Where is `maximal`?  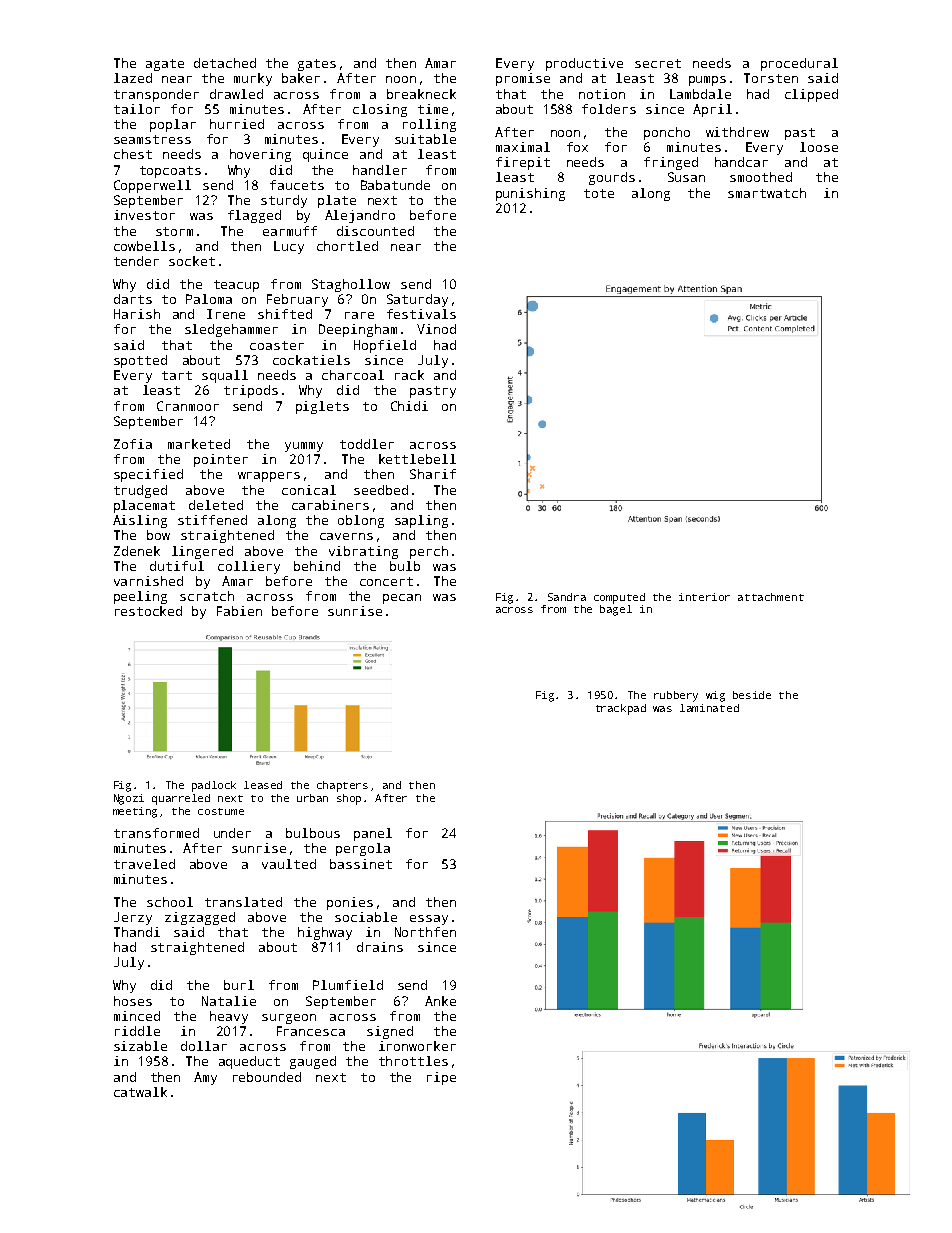 maximal is located at coordinates (523, 147).
